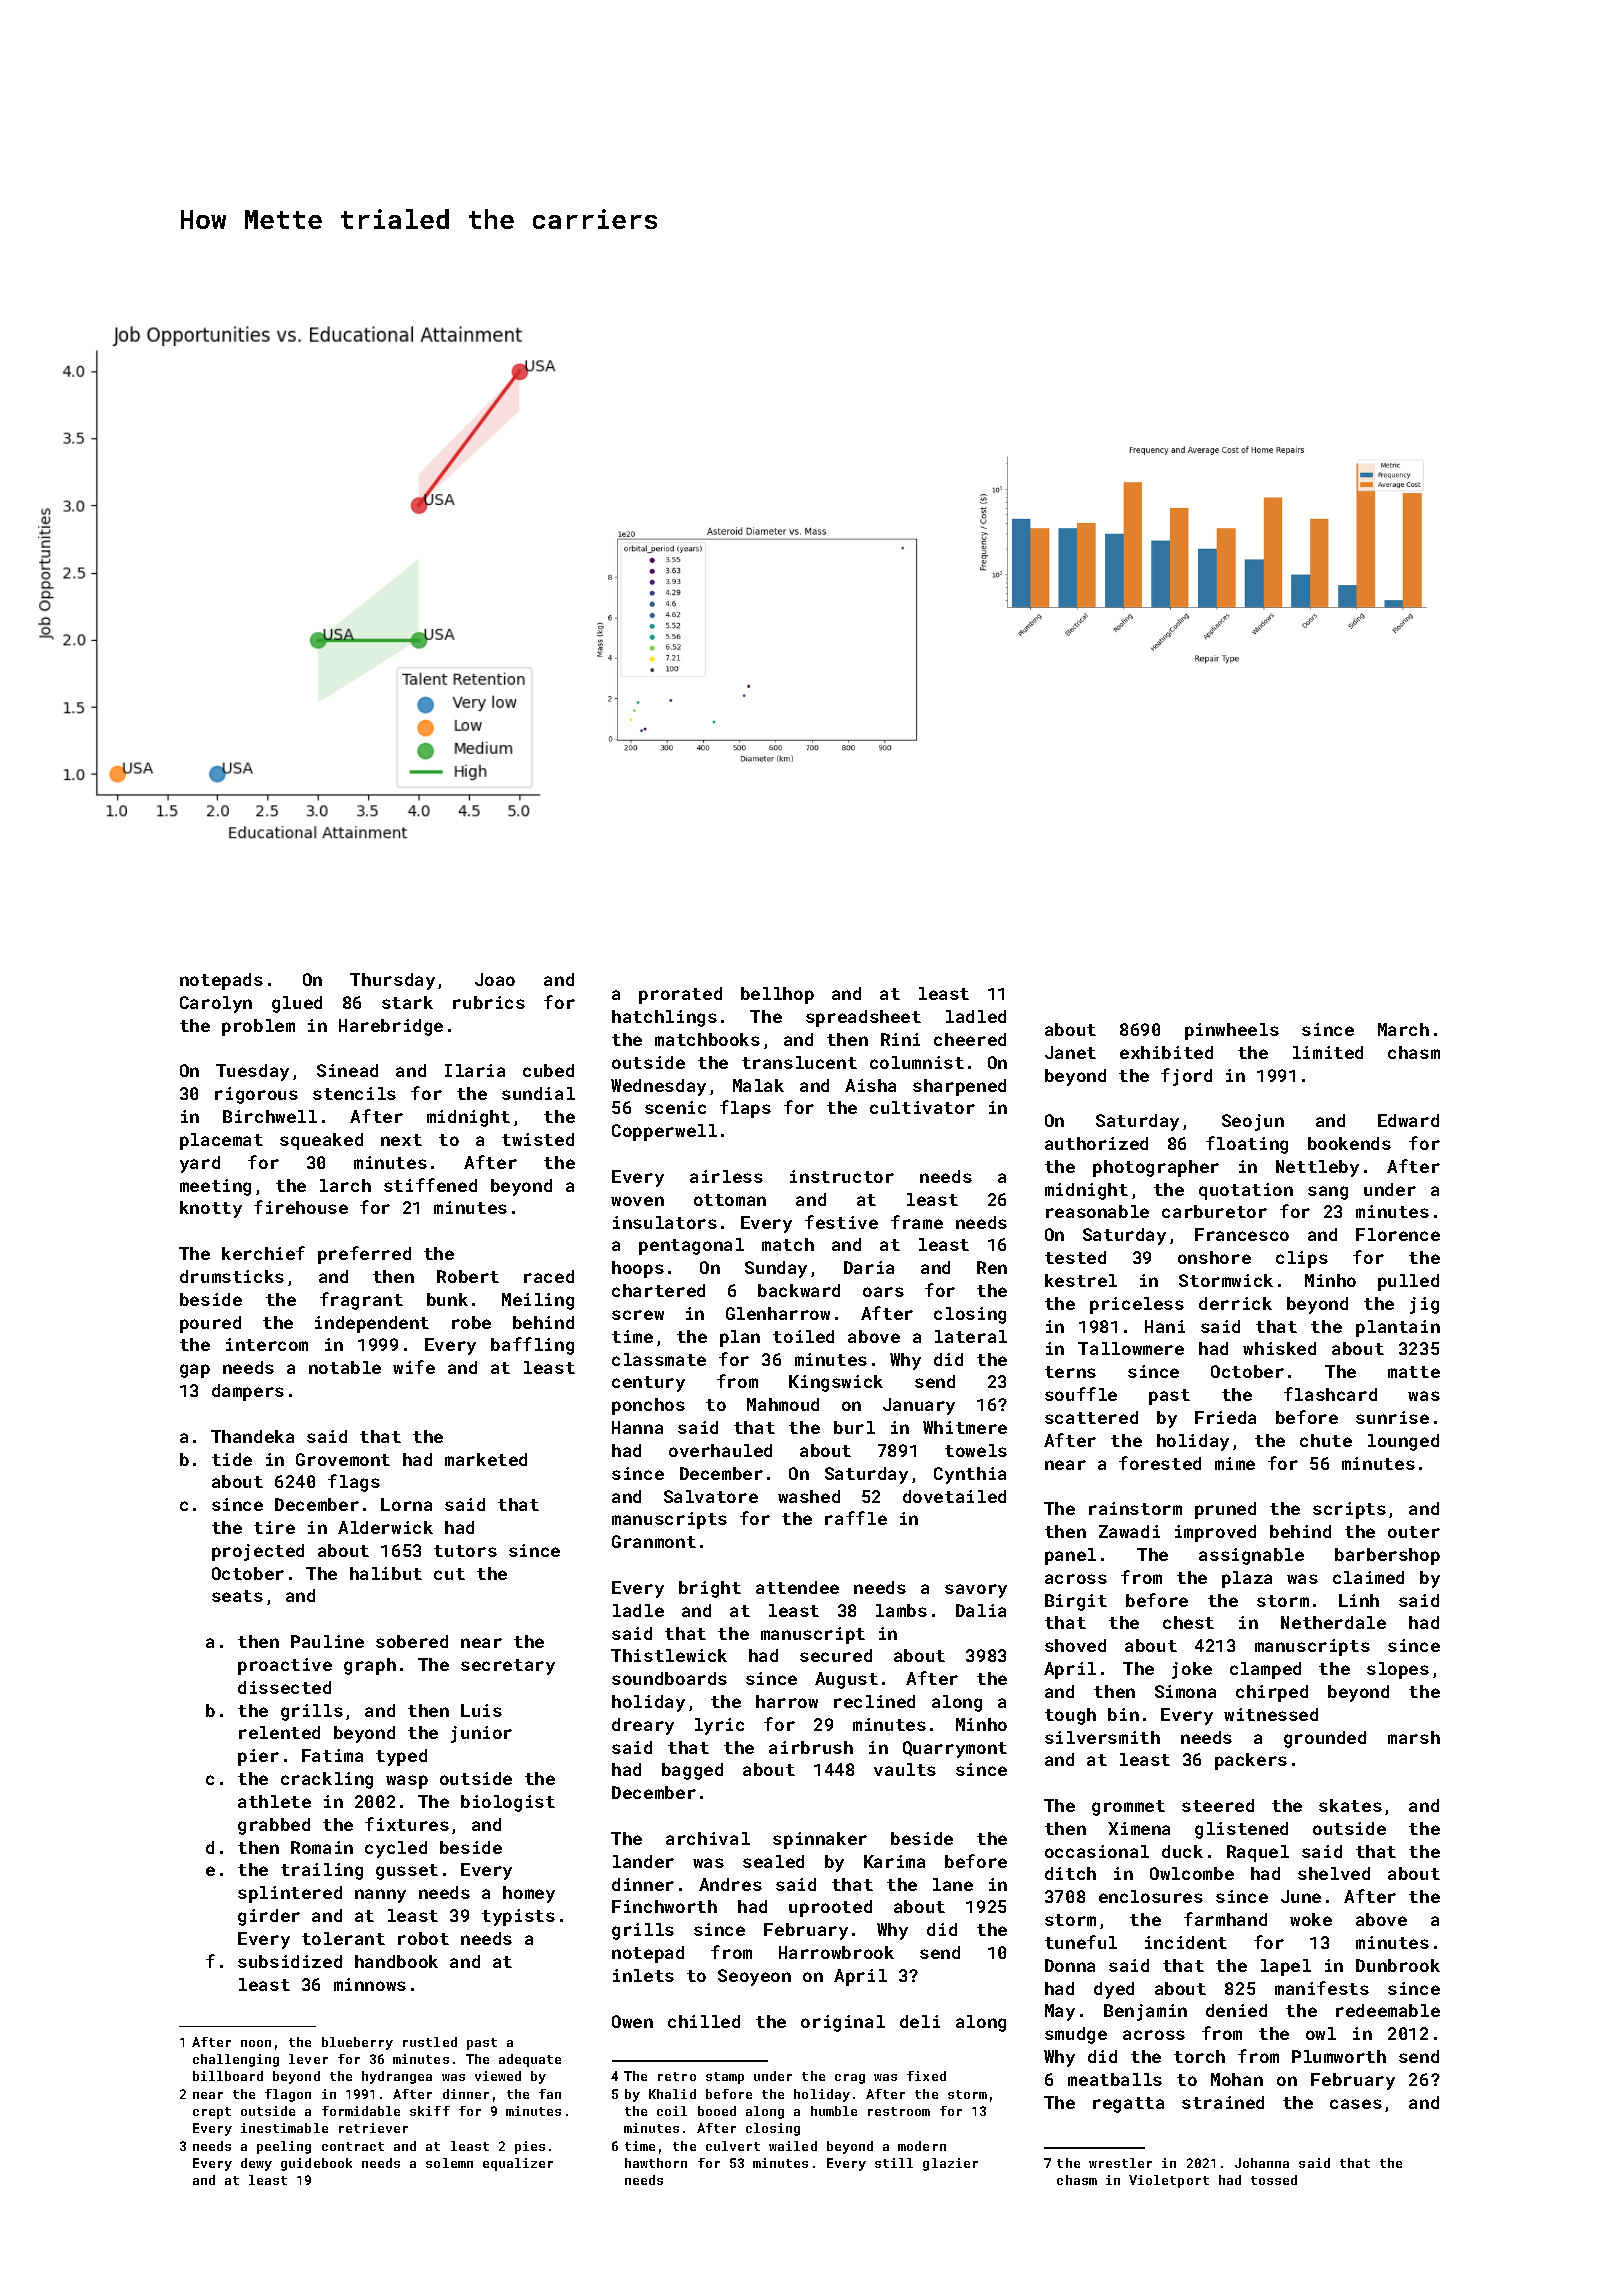  Describe the element at coordinates (316, 2164) in the screenshot. I see `guidebook` at that location.
